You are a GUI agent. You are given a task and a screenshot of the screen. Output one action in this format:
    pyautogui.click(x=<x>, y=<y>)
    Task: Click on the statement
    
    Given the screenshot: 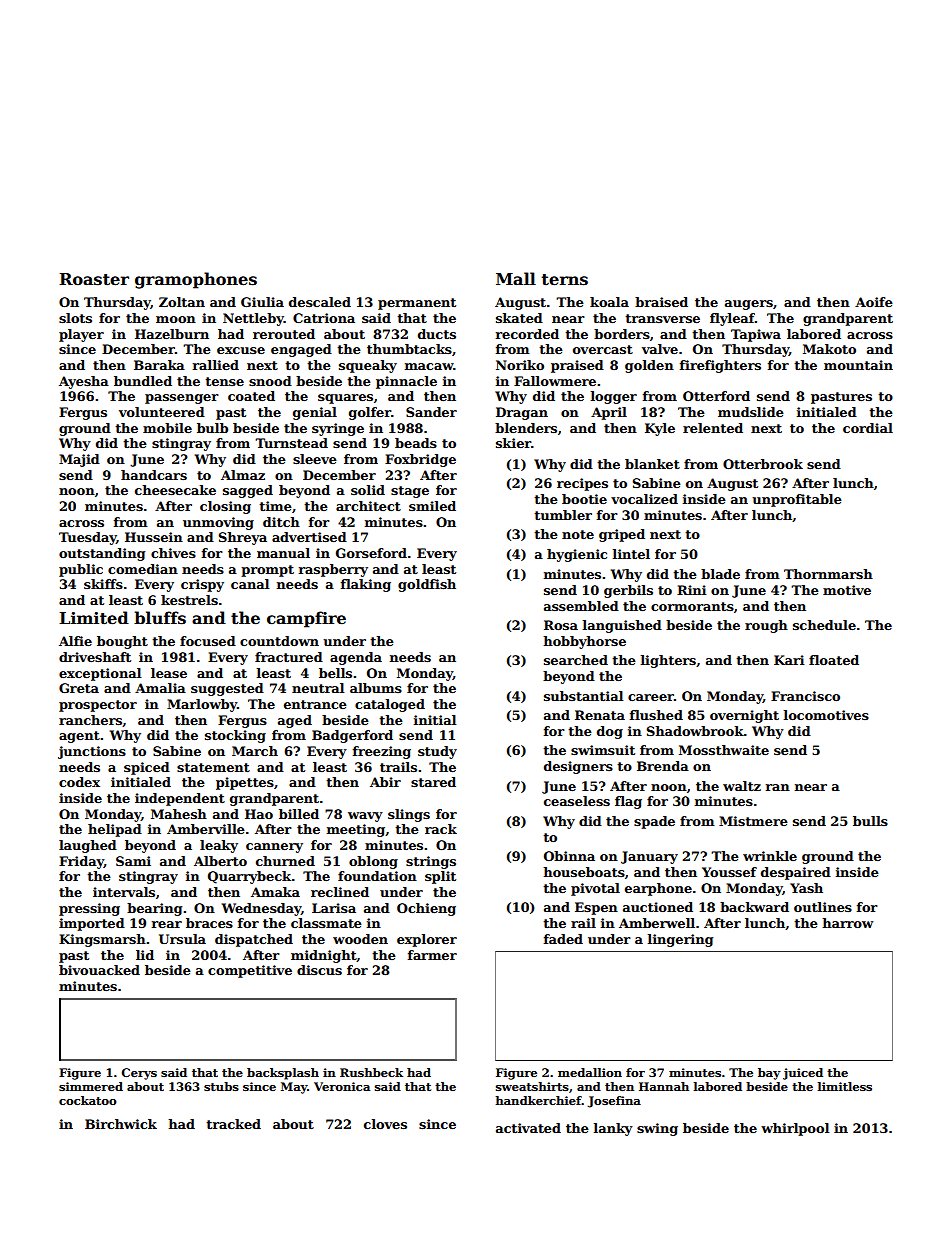 What is the action you would take?
    pyautogui.click(x=213, y=767)
